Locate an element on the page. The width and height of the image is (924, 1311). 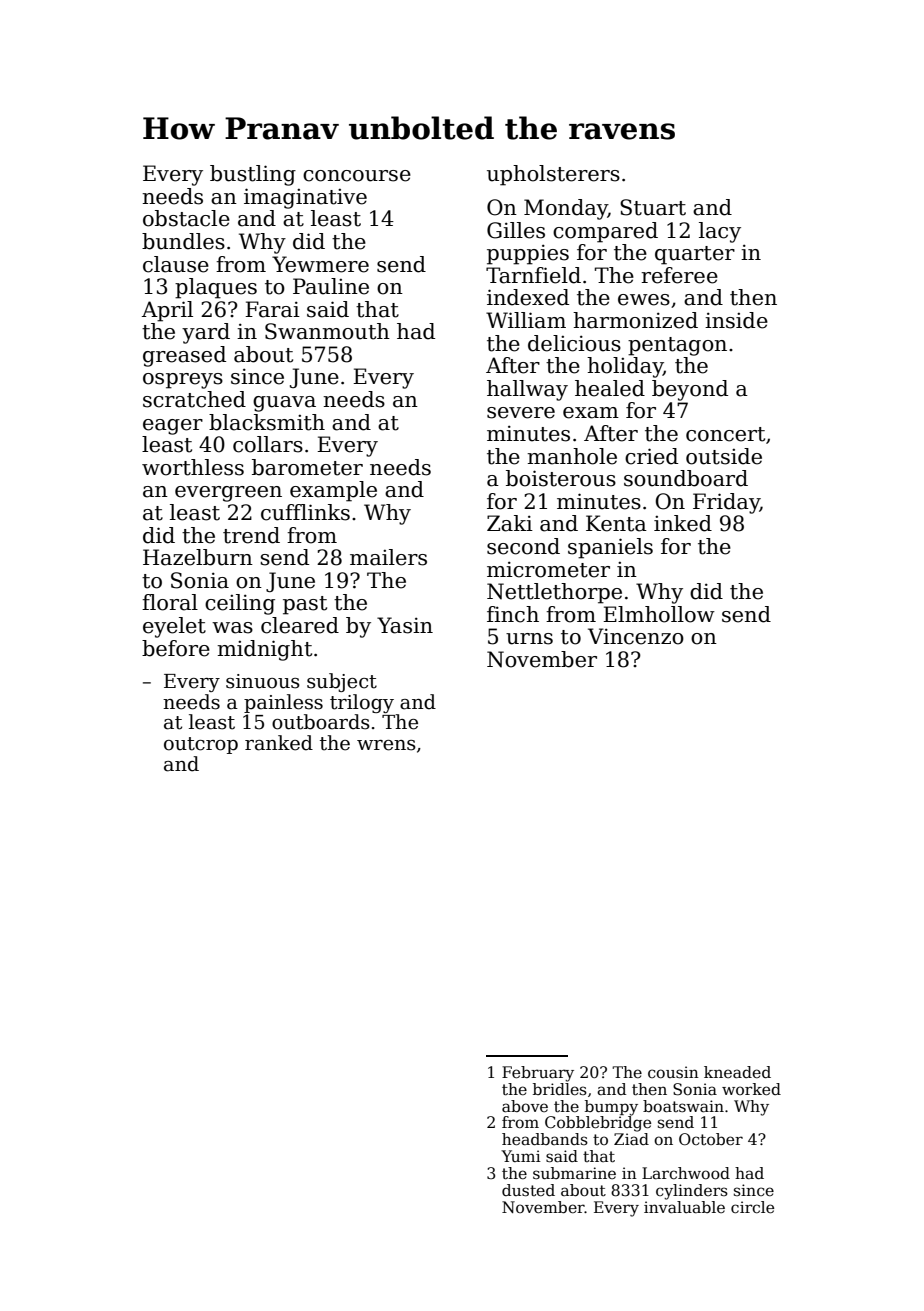
Yumi is located at coordinates (521, 1156).
